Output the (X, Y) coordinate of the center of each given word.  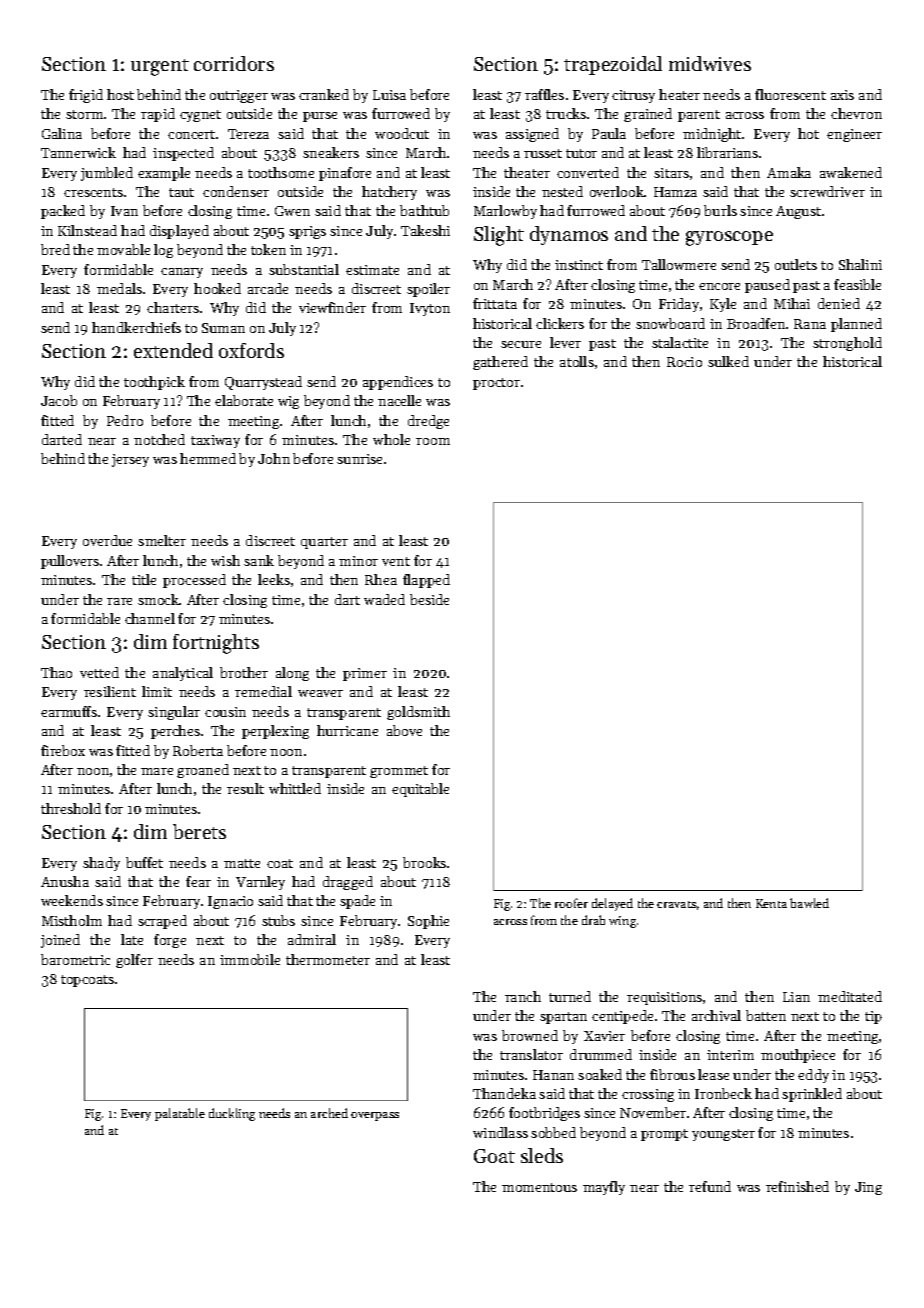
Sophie (428, 922)
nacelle (399, 400)
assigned (532, 135)
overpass (375, 1116)
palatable (180, 1114)
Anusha (65, 881)
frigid (86, 96)
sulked (728, 361)
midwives (710, 63)
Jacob (59, 400)
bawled (809, 903)
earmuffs (69, 711)
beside (429, 599)
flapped (426, 581)
